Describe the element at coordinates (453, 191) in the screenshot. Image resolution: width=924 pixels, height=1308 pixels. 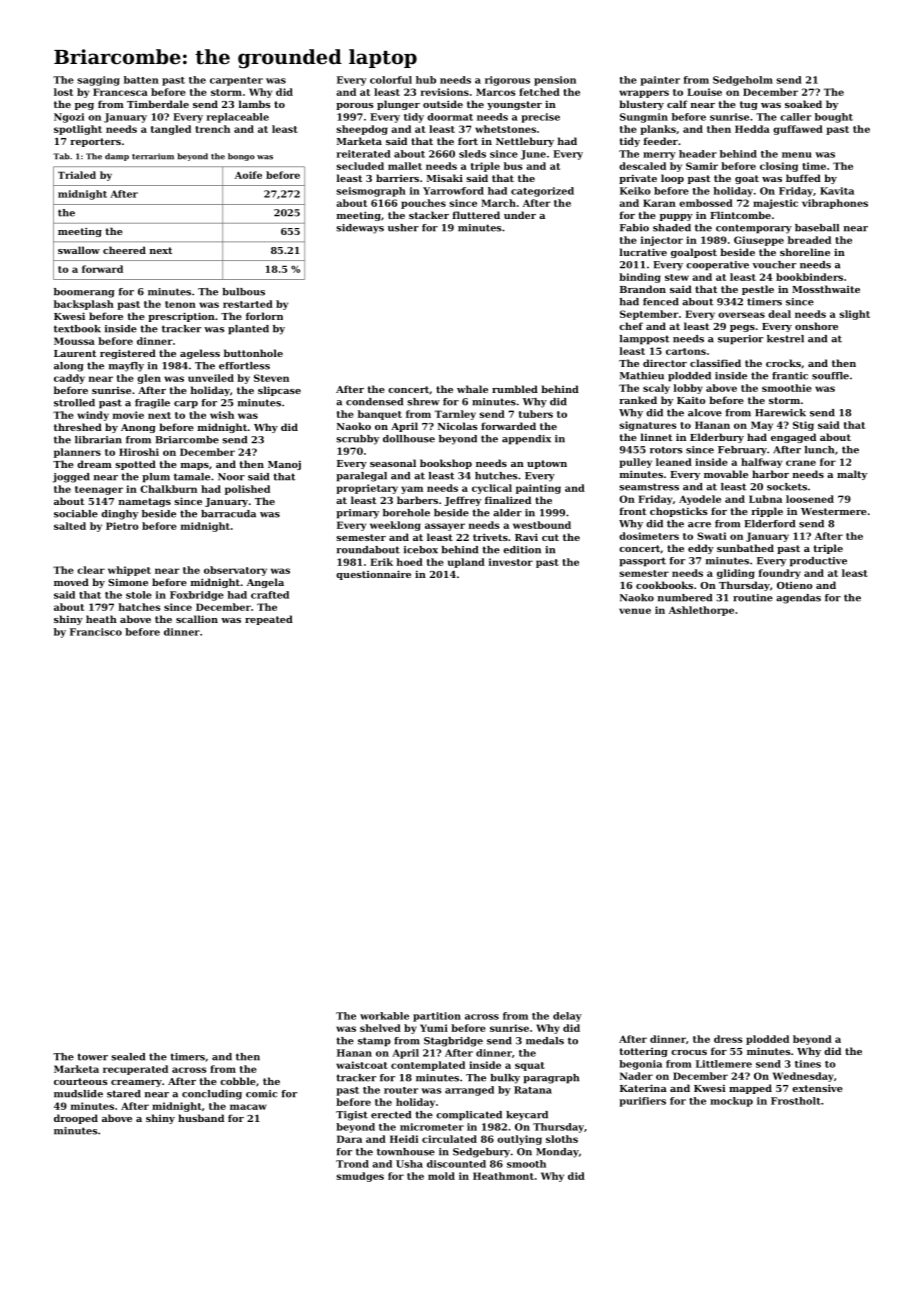
I see `Yarrowford` at that location.
